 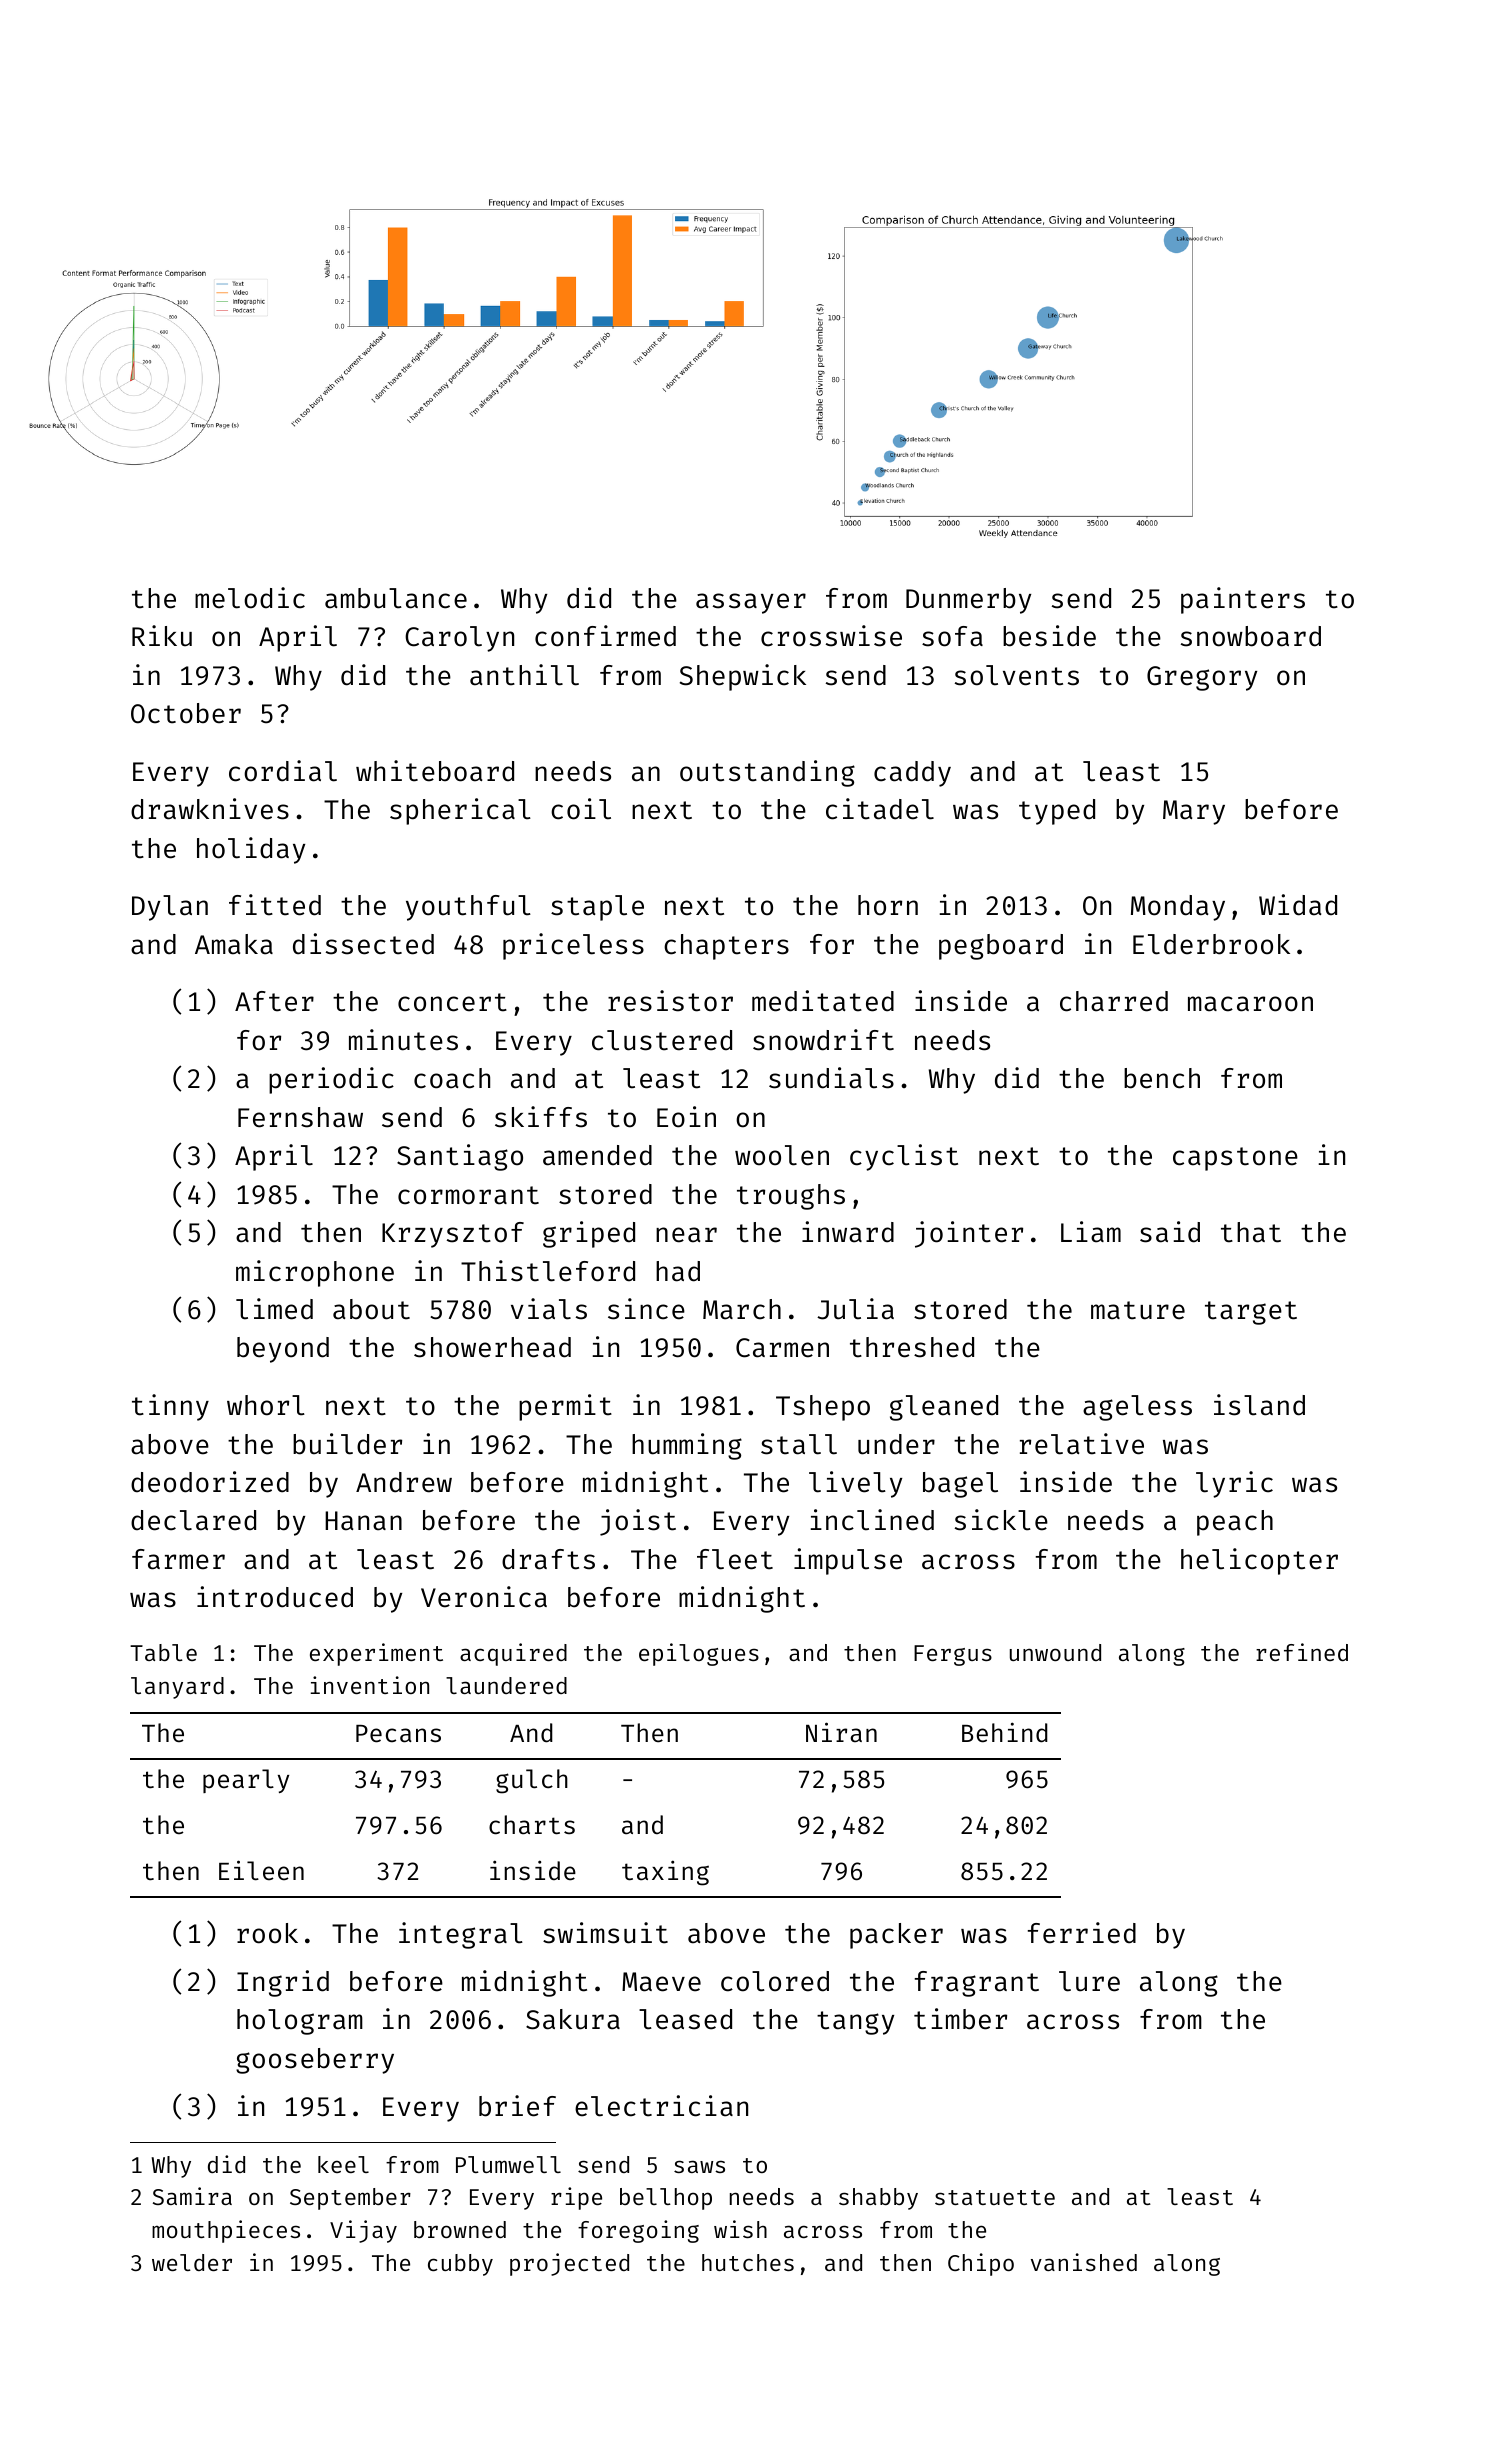 I want to click on horn, so click(x=888, y=905).
